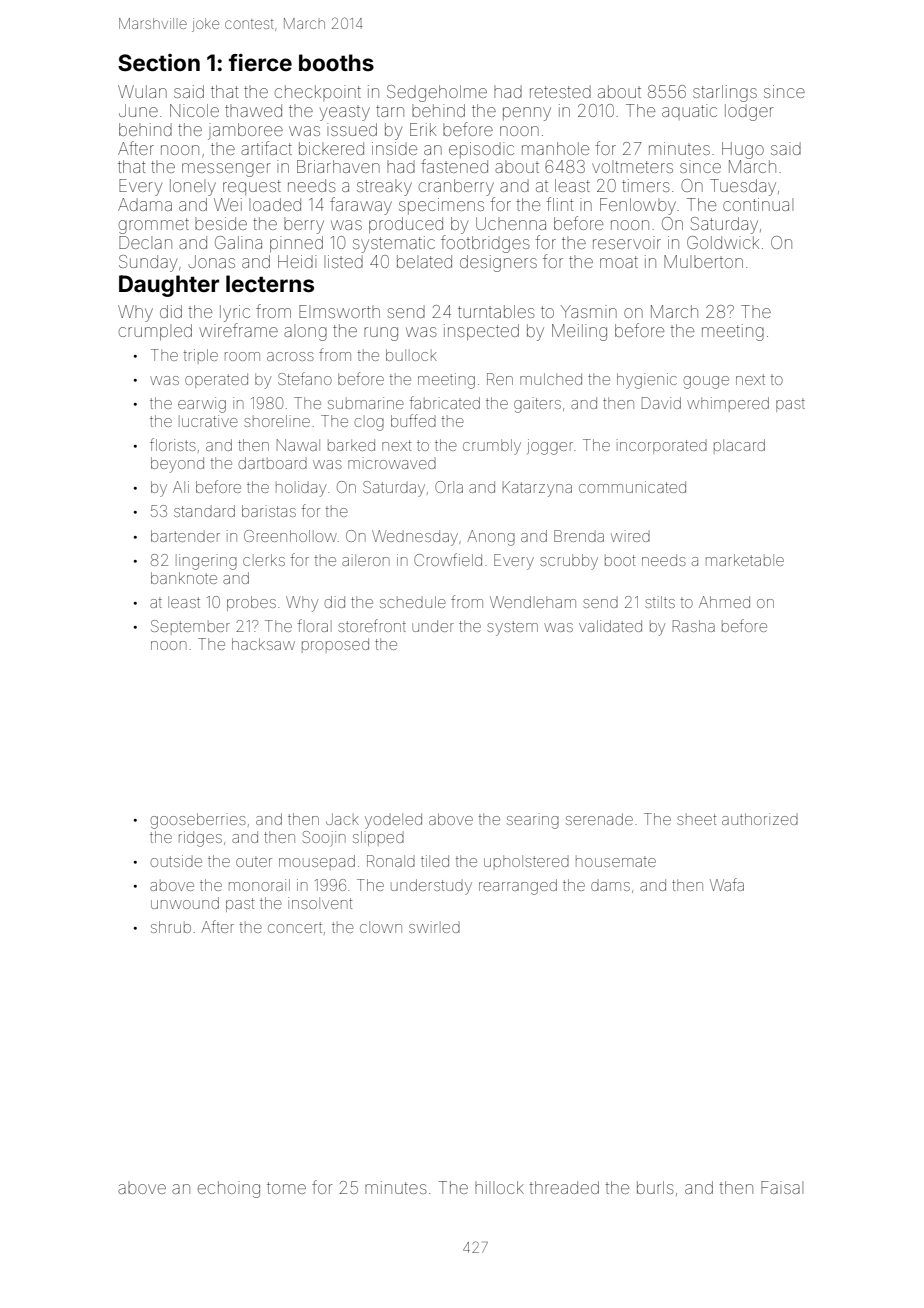 The height and width of the document is (1308, 924). What do you see at coordinates (599, 819) in the document?
I see `serenade` at bounding box center [599, 819].
